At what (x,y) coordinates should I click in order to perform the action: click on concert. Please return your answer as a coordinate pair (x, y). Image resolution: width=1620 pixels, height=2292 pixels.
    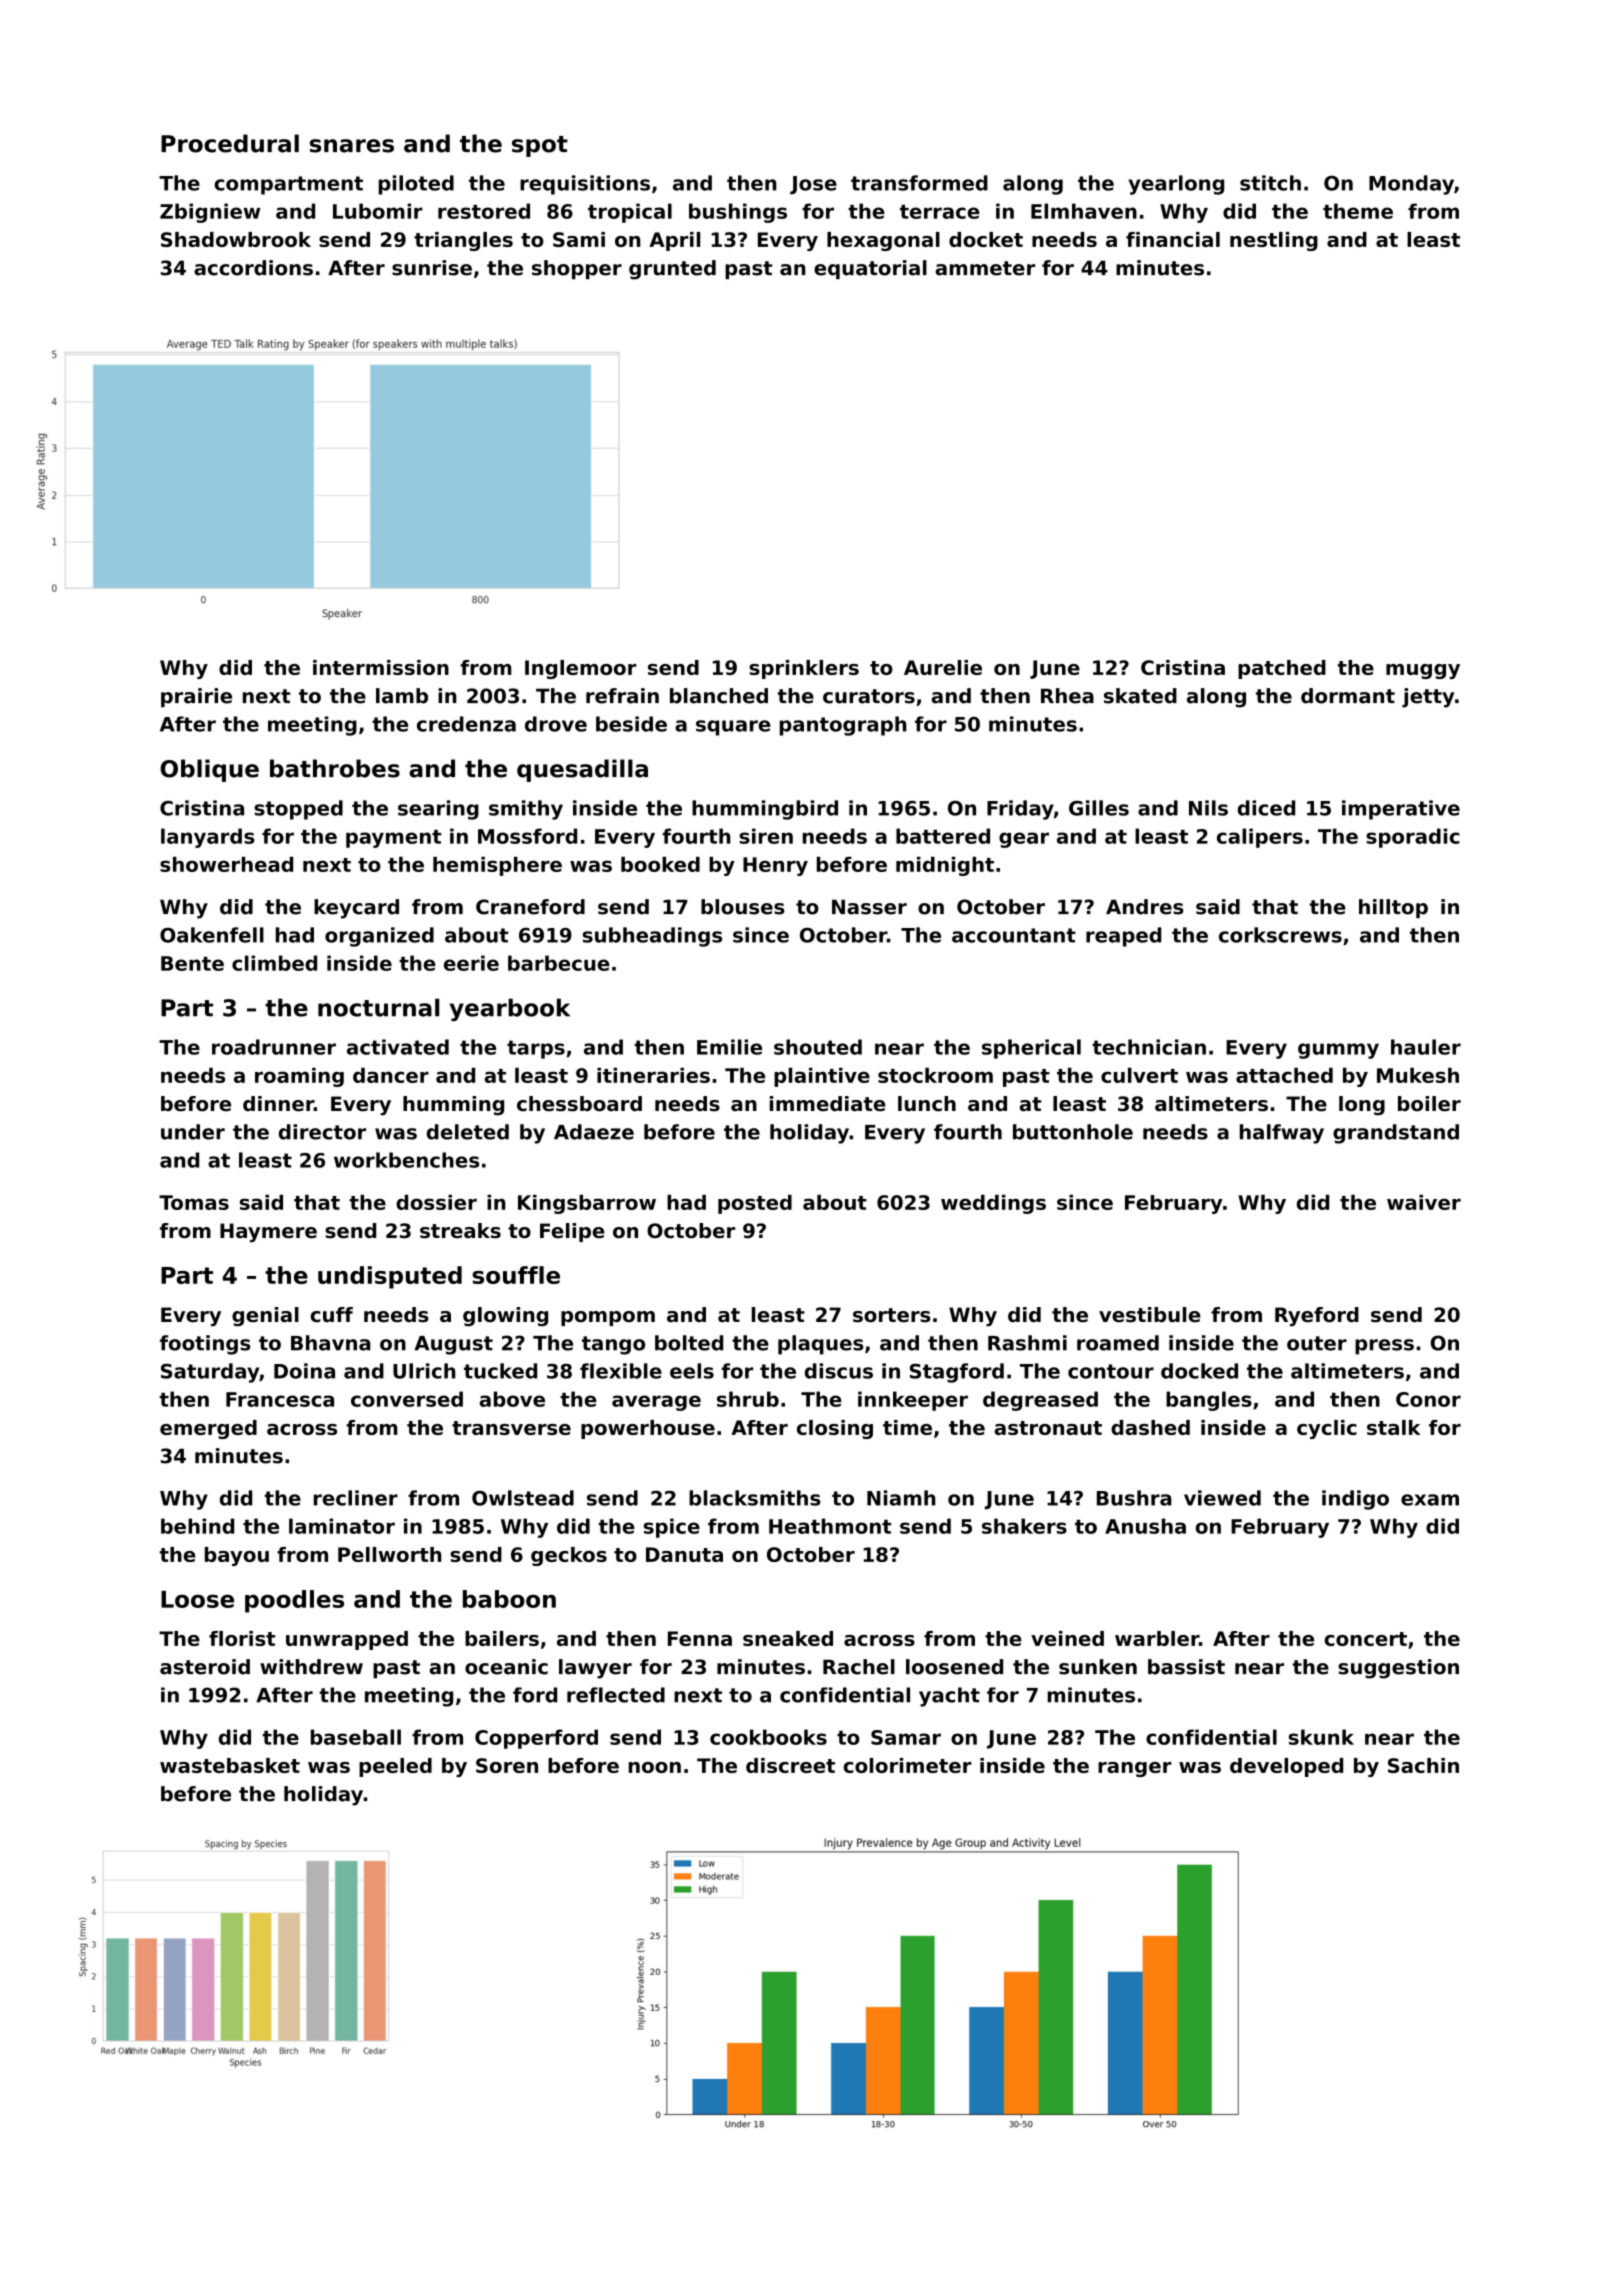
    Looking at the image, I should click on (1365, 1639).
